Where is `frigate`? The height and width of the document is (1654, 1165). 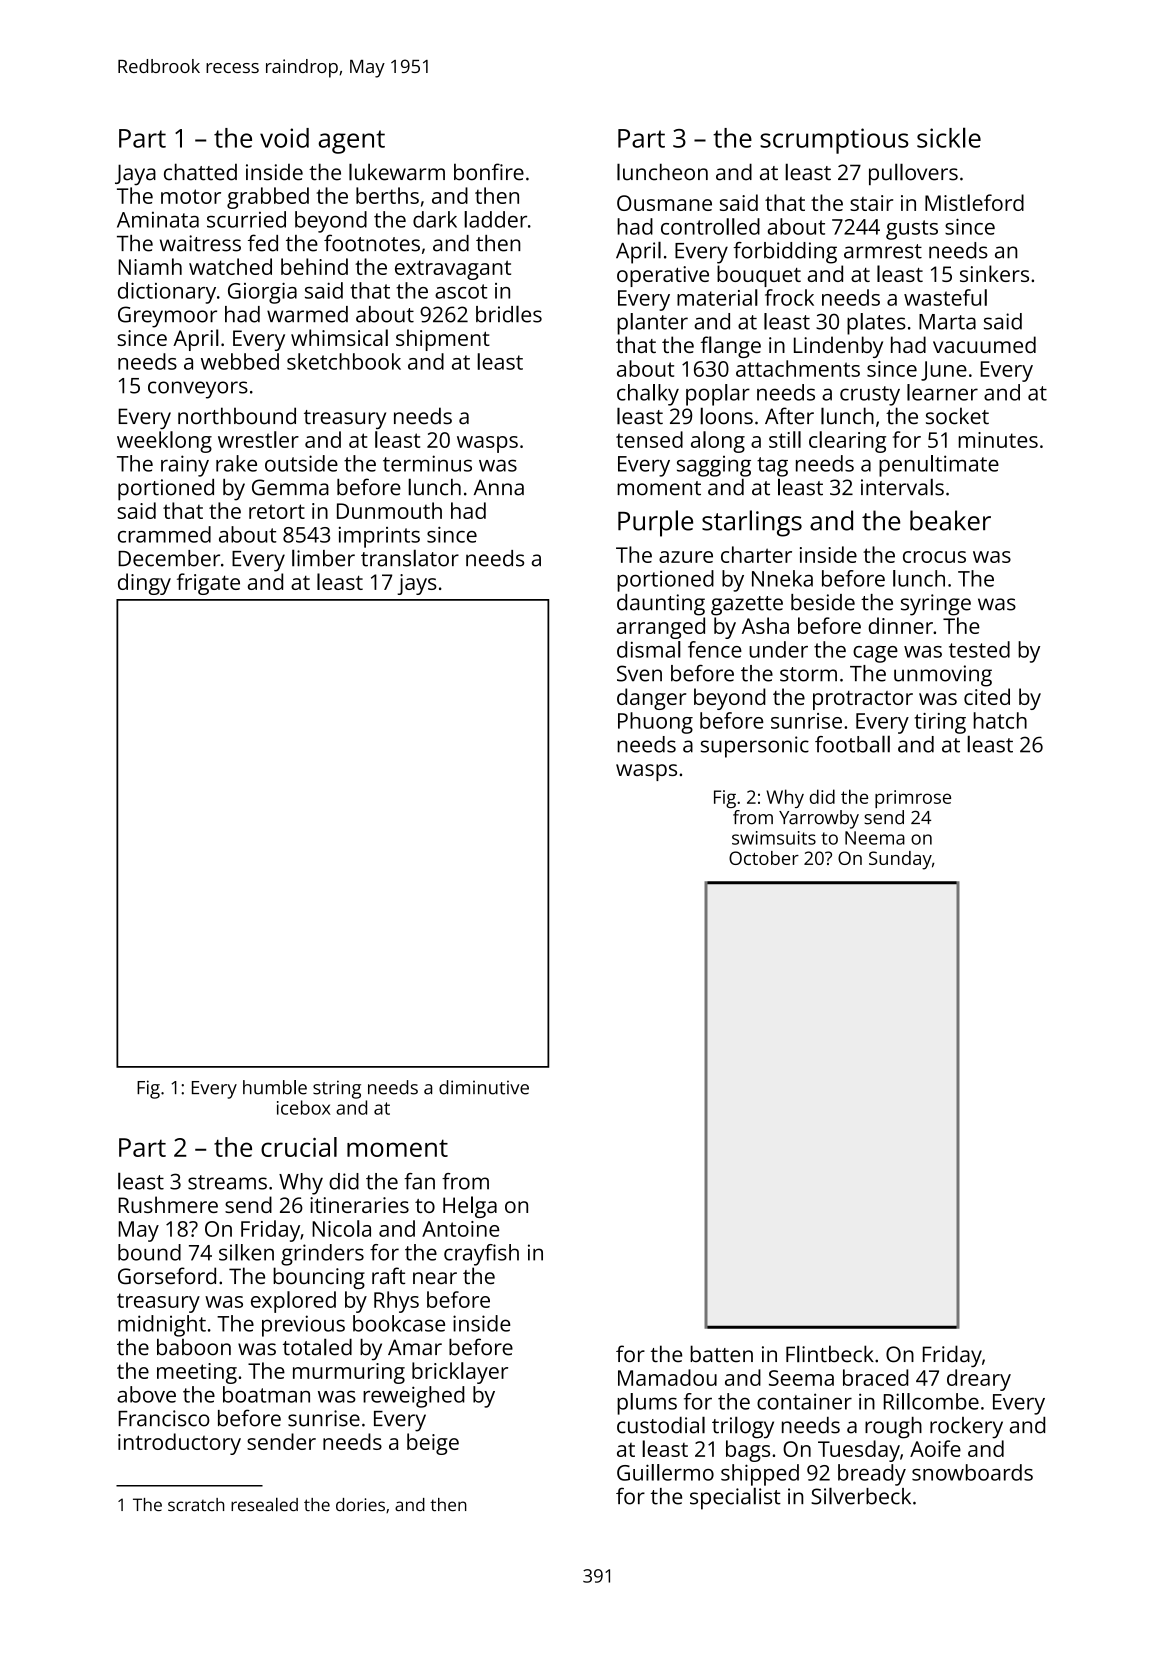 frigate is located at coordinates (208, 584).
